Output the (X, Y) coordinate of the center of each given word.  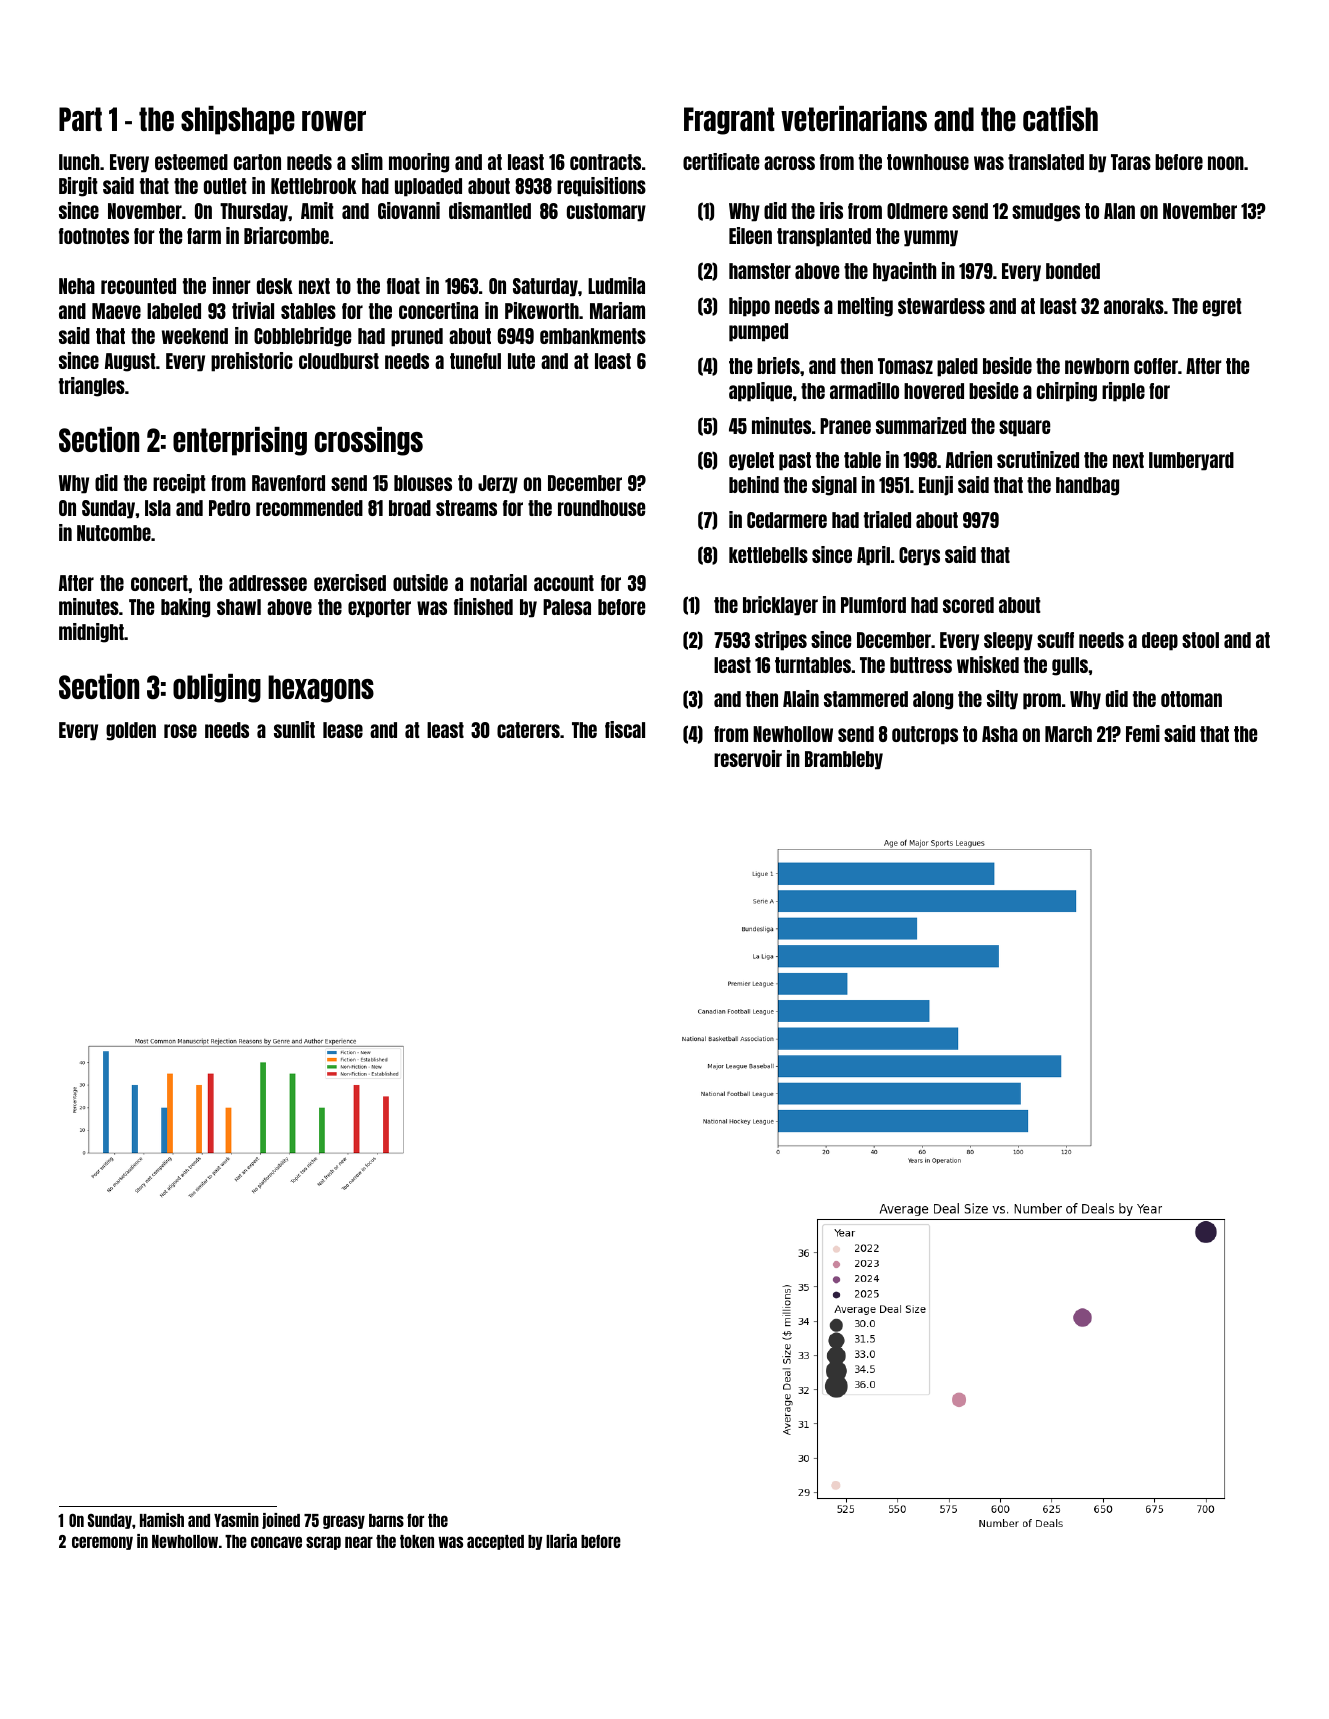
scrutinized (1038, 459)
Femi (1143, 733)
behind (754, 484)
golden (131, 731)
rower (334, 121)
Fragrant (729, 121)
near (359, 1542)
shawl (239, 607)
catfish (1060, 118)
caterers (528, 730)
